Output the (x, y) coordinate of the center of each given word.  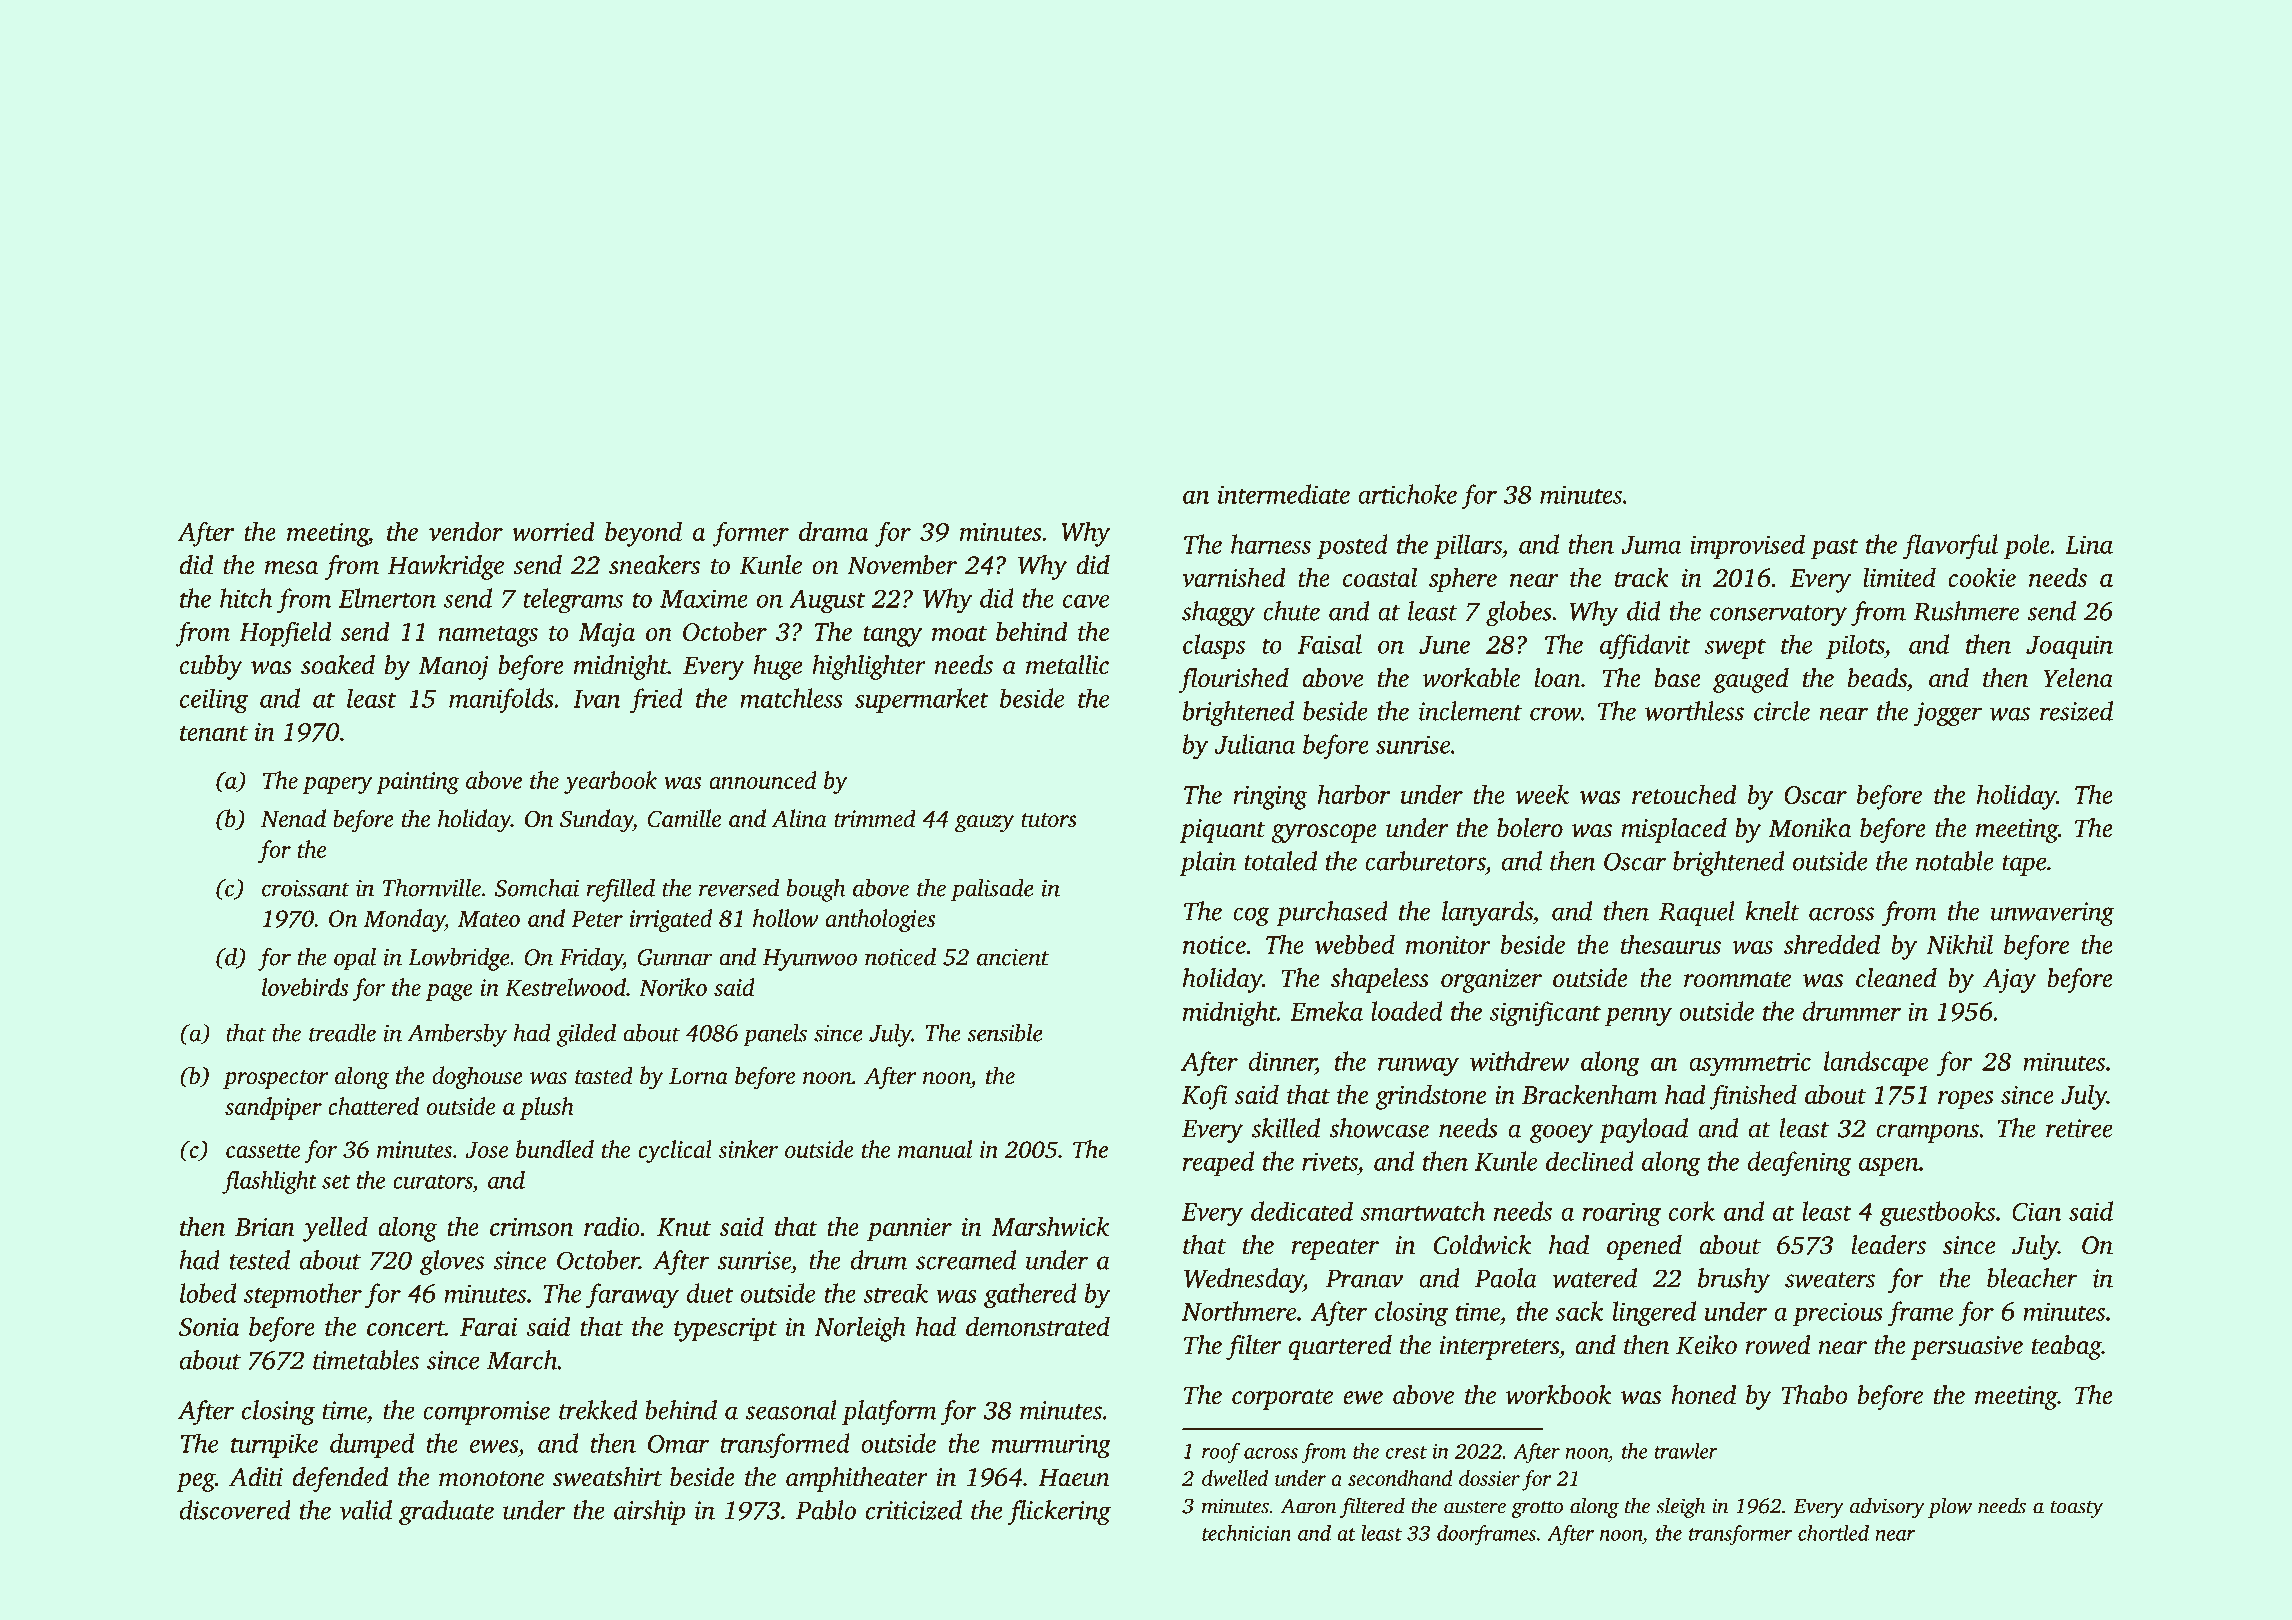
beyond (643, 534)
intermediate (1284, 494)
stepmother (303, 1295)
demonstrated (1038, 1326)
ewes (494, 1446)
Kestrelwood (565, 987)
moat (959, 633)
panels (775, 1035)
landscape (1876, 1063)
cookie (1982, 577)
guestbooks (1937, 1214)
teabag (2067, 1347)
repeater (1335, 1249)
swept (1735, 649)
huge (777, 667)
